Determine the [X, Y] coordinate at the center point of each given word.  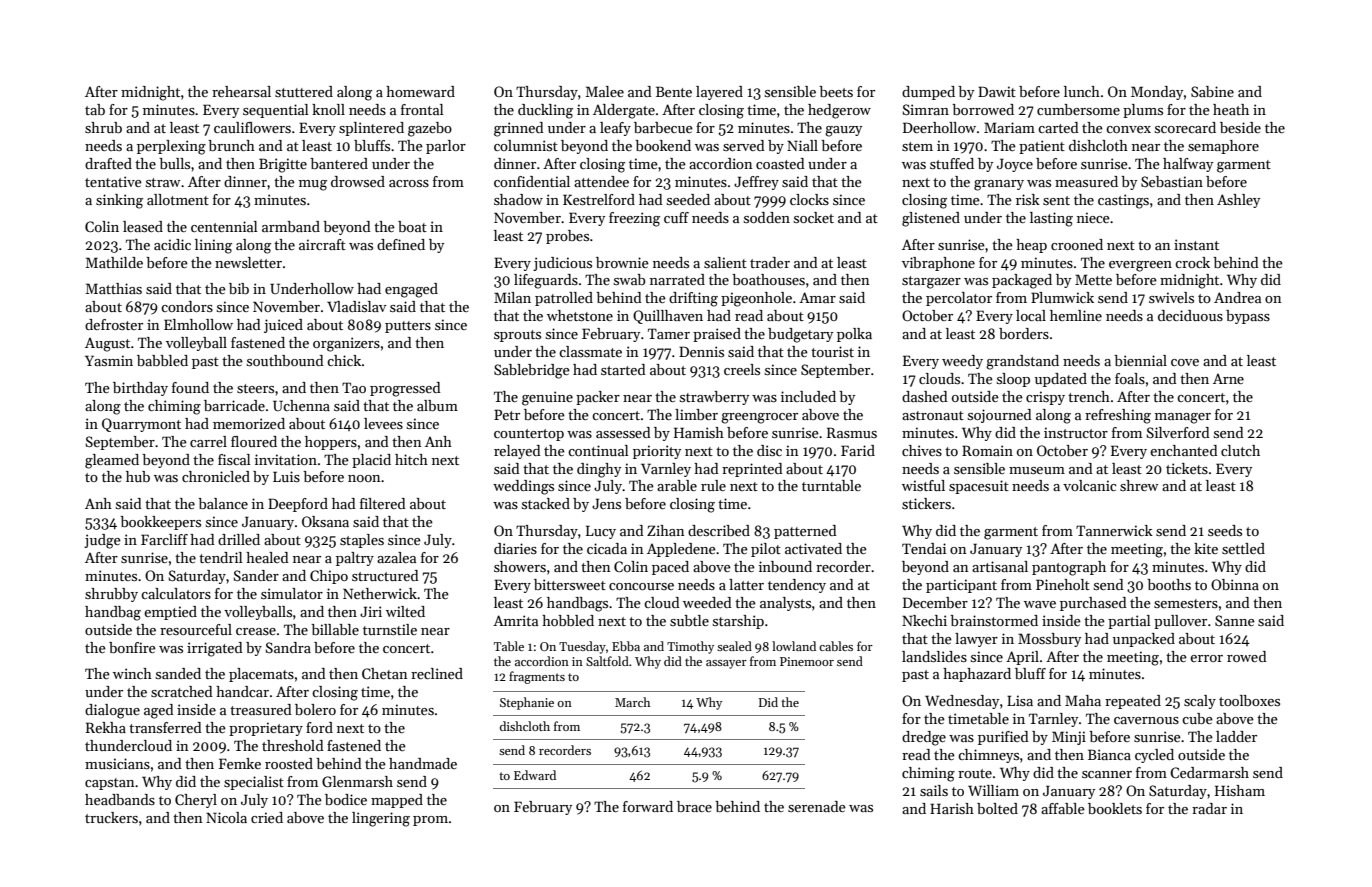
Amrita [515, 620]
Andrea [1237, 297]
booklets [1115, 808]
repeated [1133, 702]
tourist [832, 351]
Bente [674, 91]
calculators [176, 593]
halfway [1188, 165]
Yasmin [109, 360]
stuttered [304, 91]
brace [694, 806]
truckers [111, 817]
